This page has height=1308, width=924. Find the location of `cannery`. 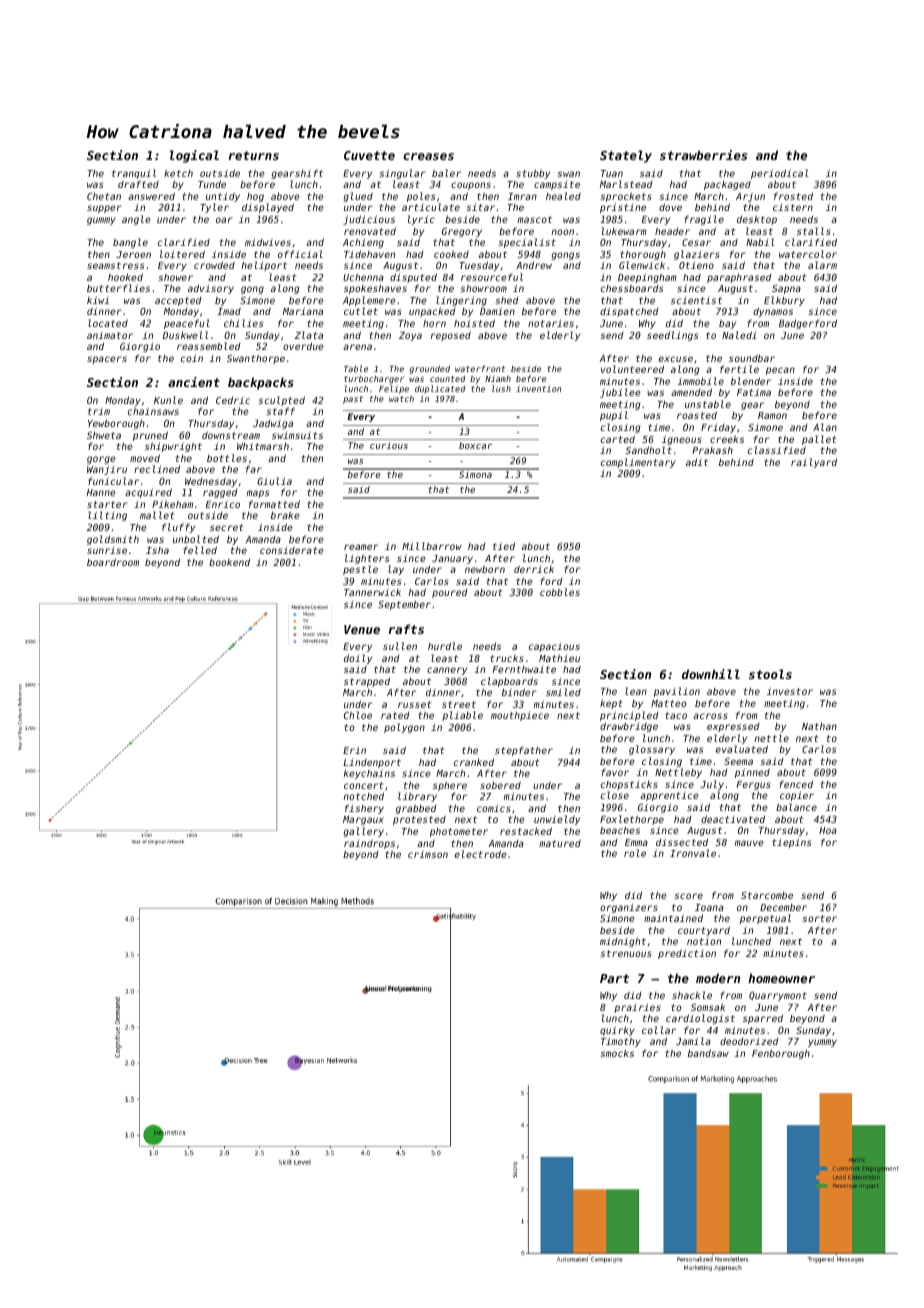

cannery is located at coordinates (447, 671).
